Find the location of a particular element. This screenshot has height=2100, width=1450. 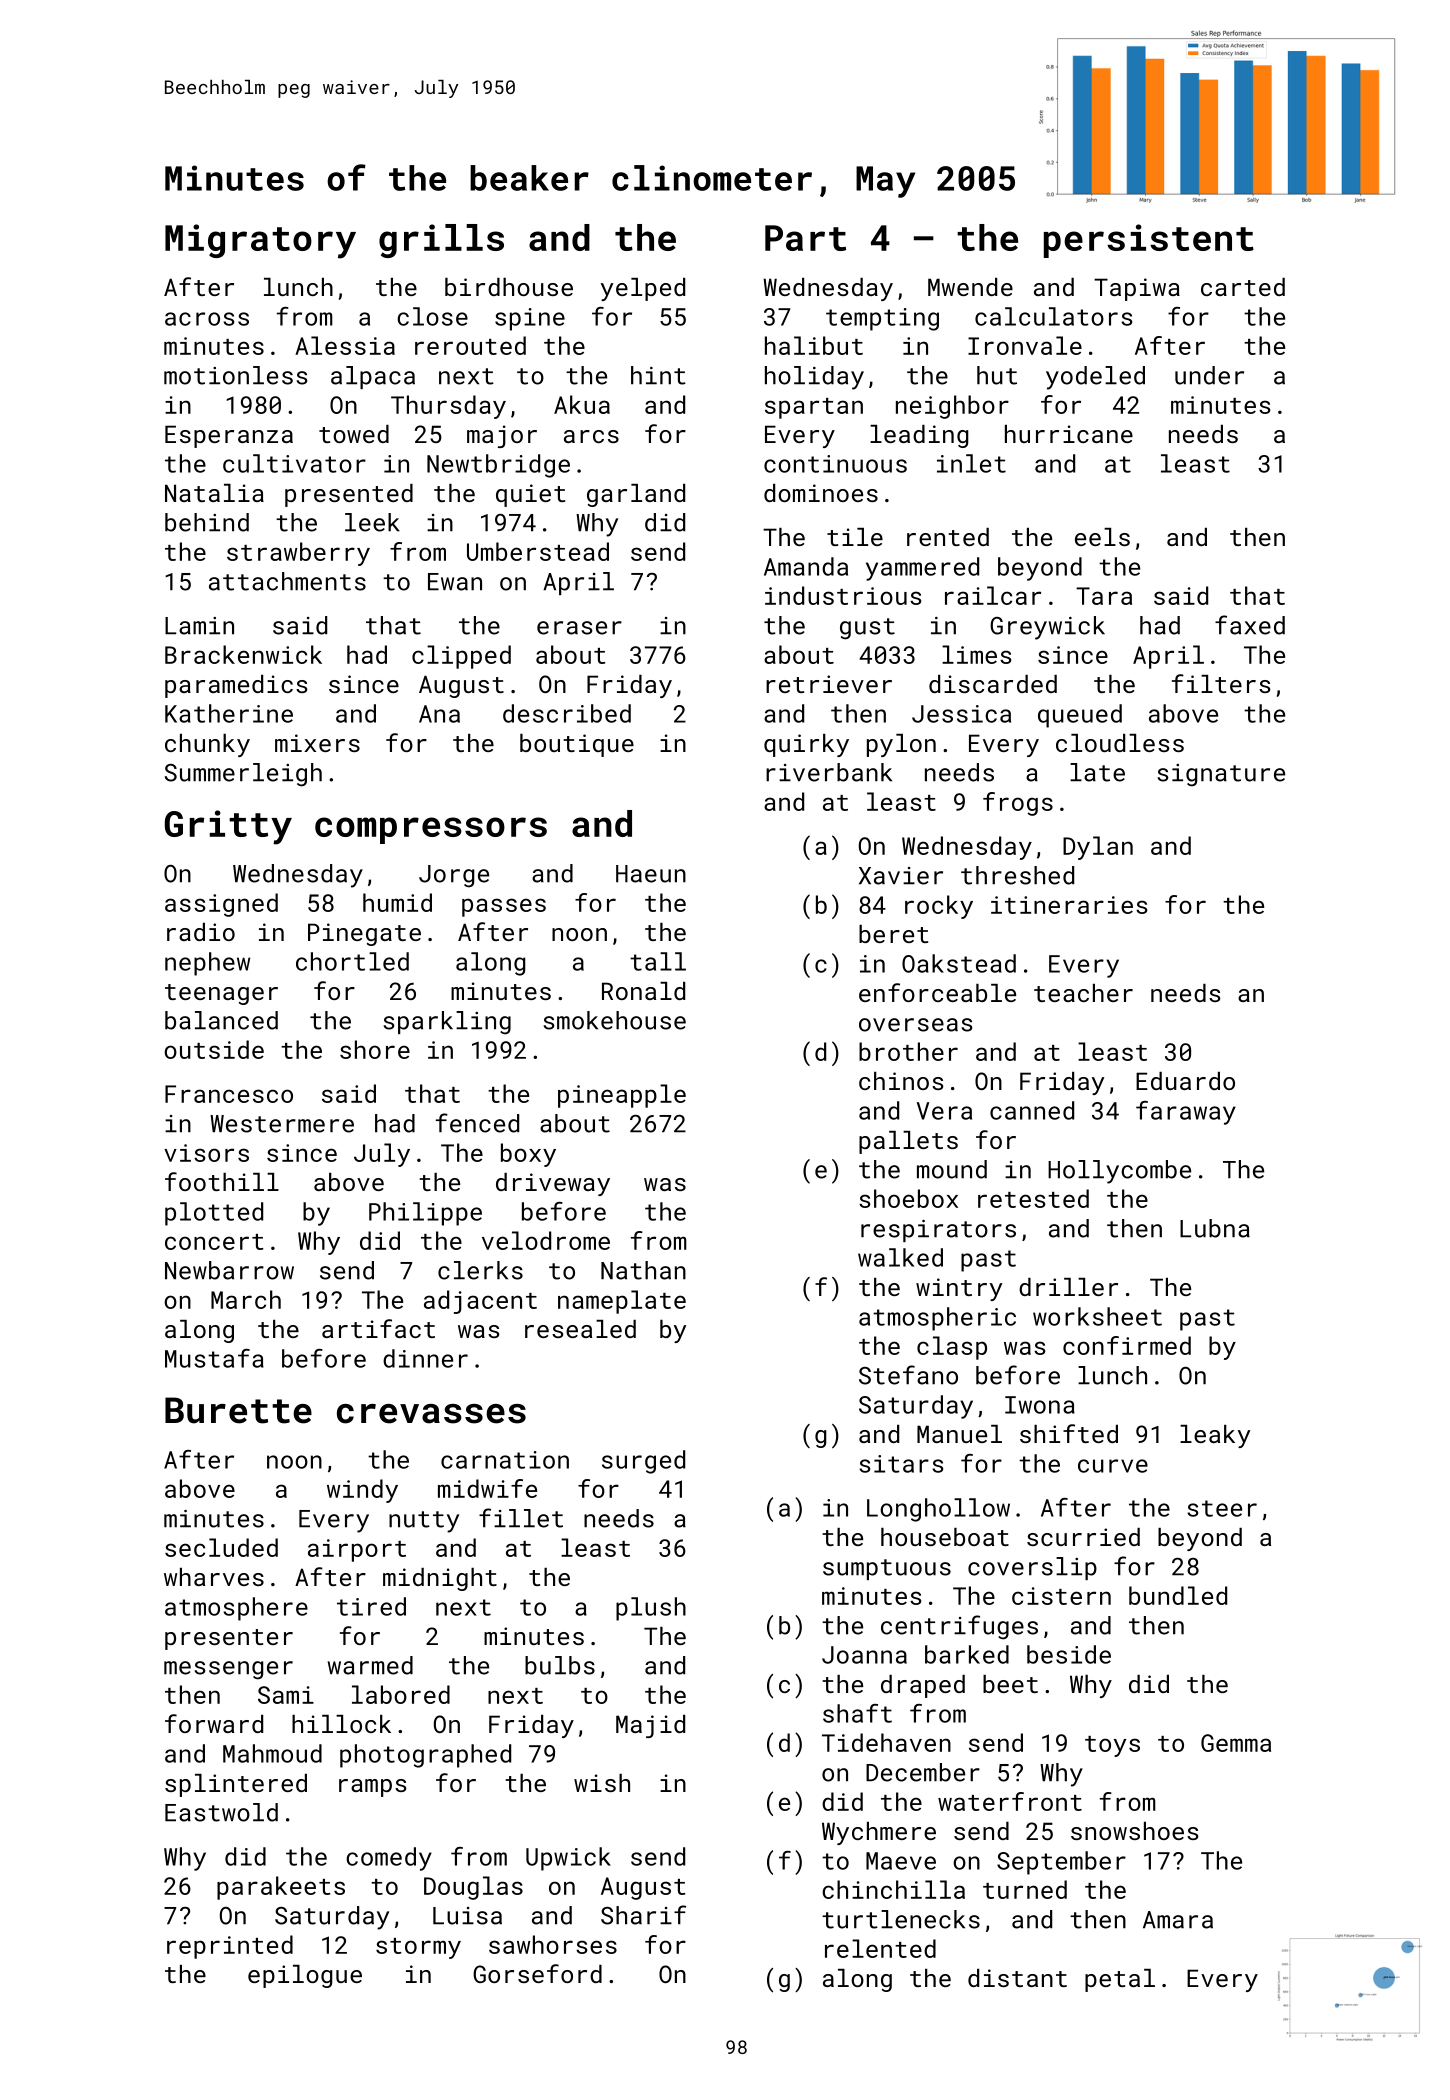

riverbank is located at coordinates (829, 772).
